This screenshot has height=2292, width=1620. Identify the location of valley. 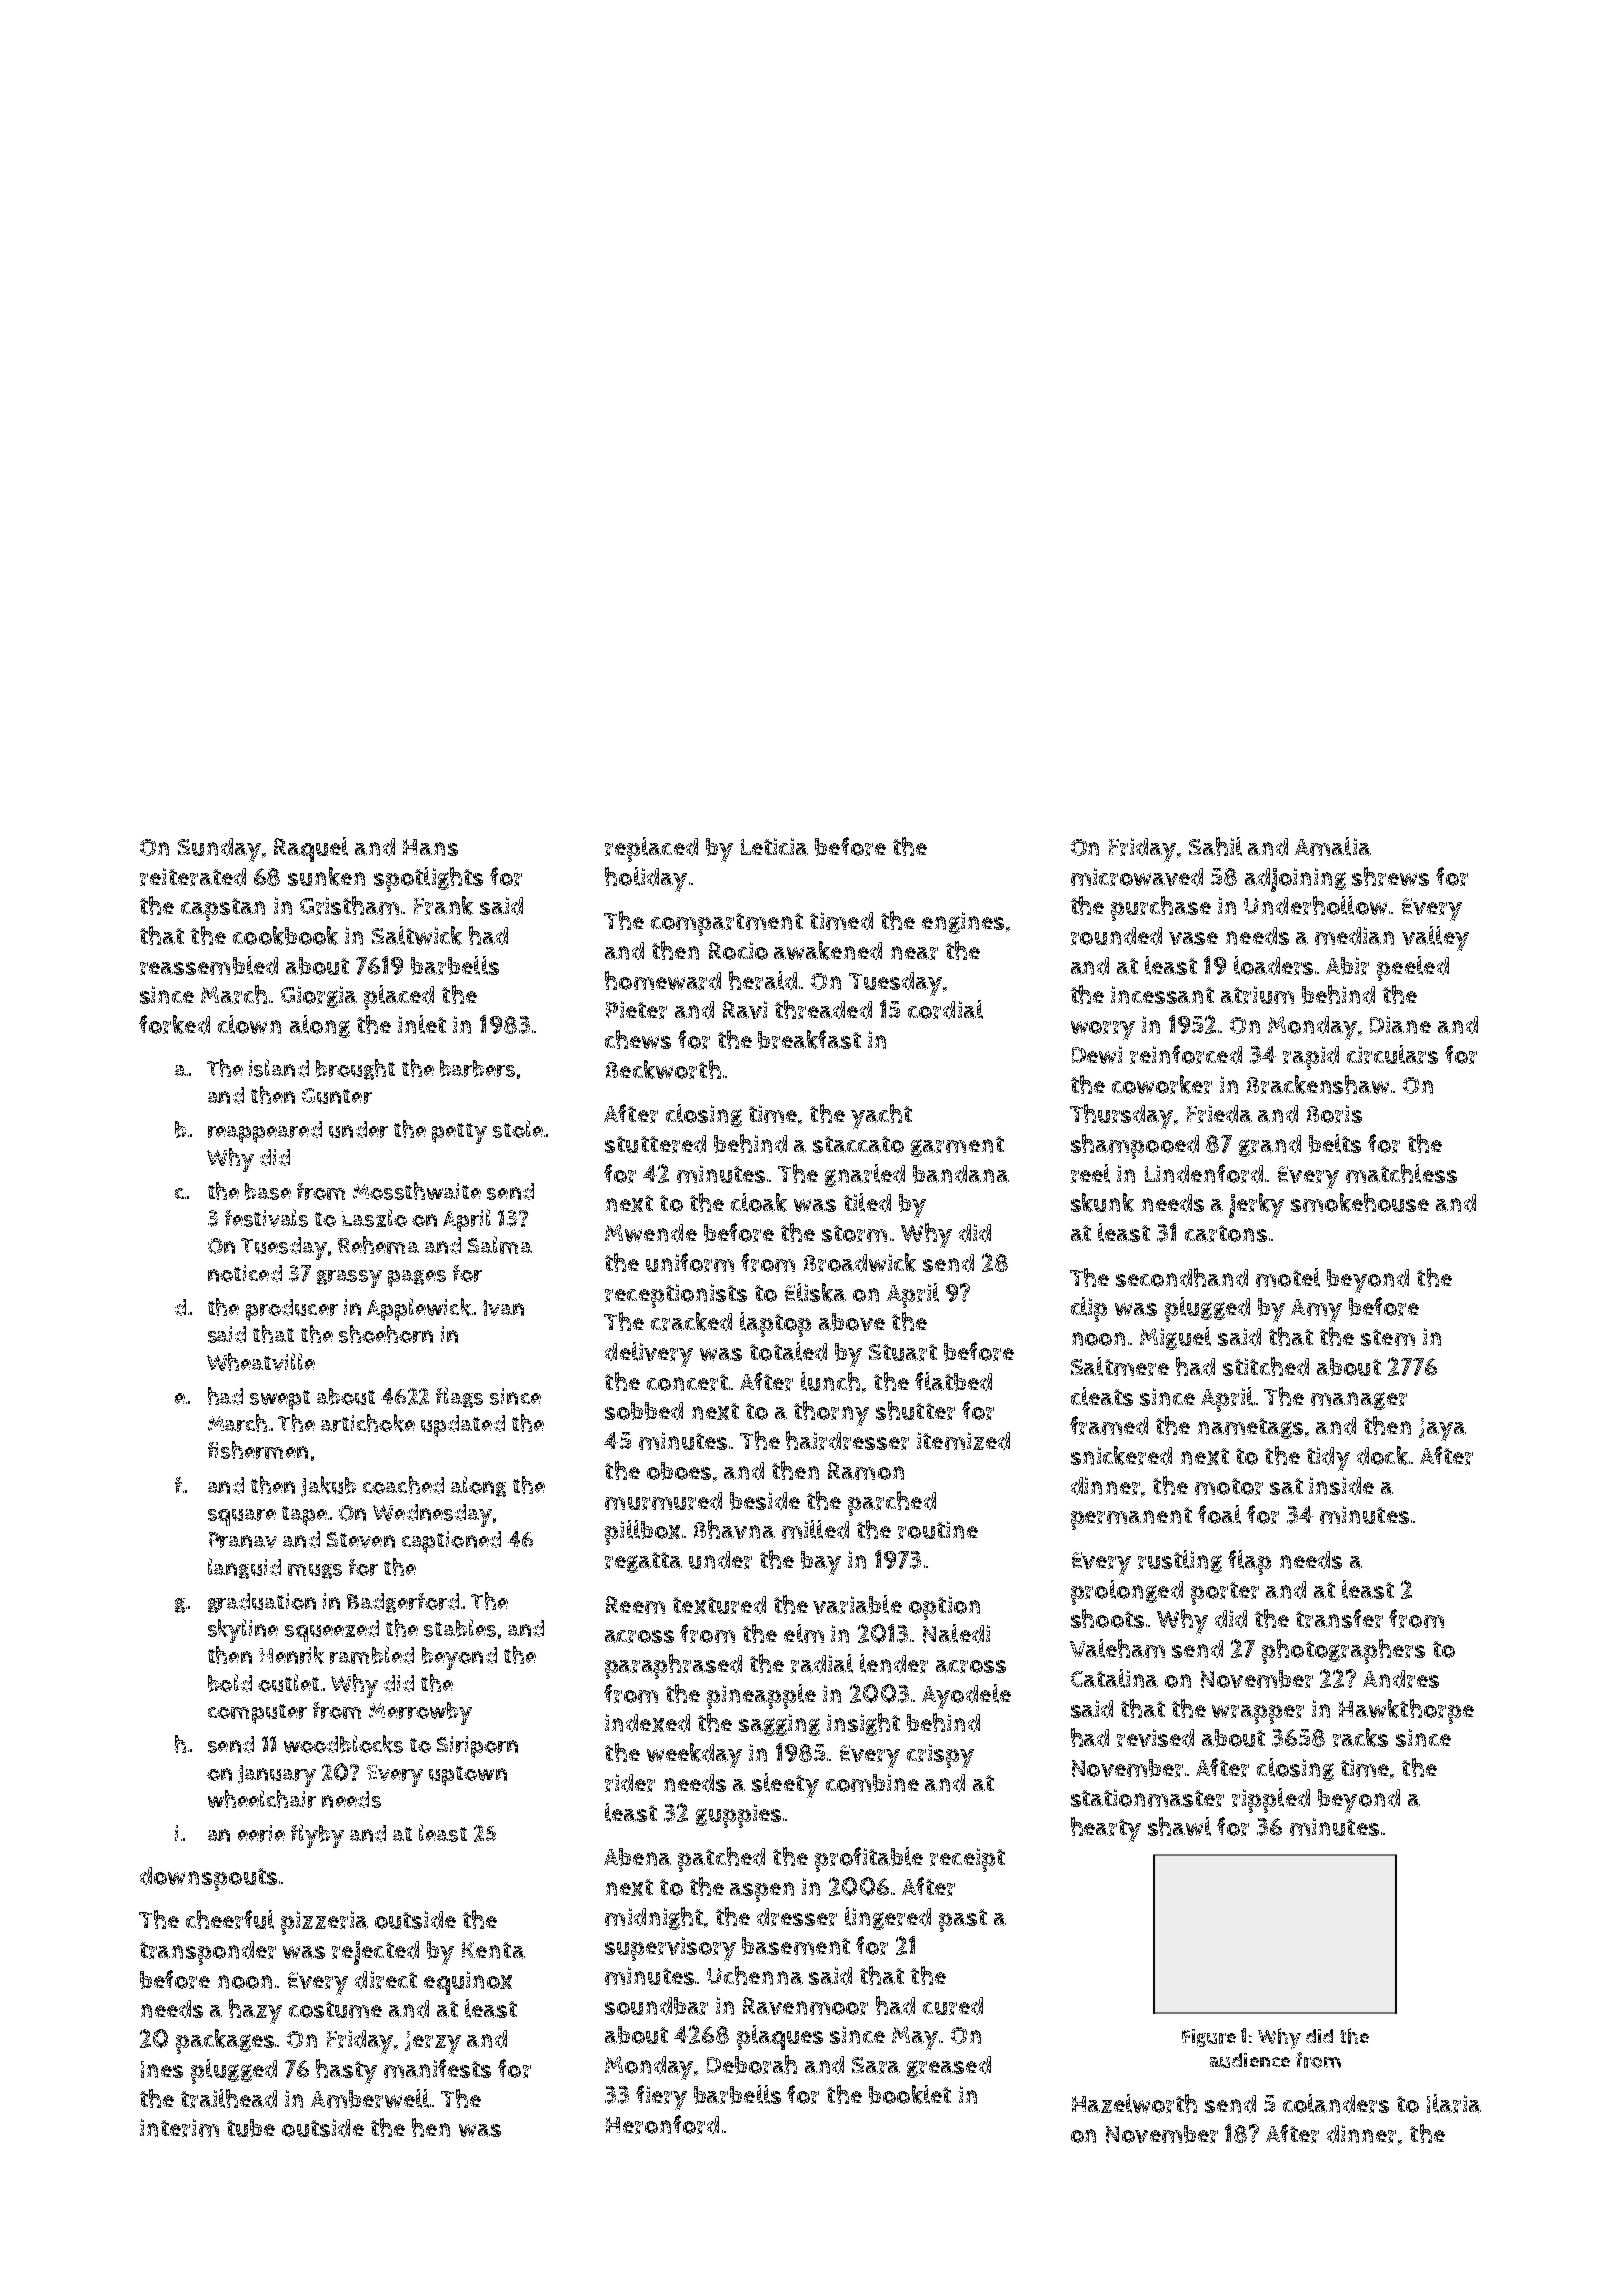
(1435, 938).
